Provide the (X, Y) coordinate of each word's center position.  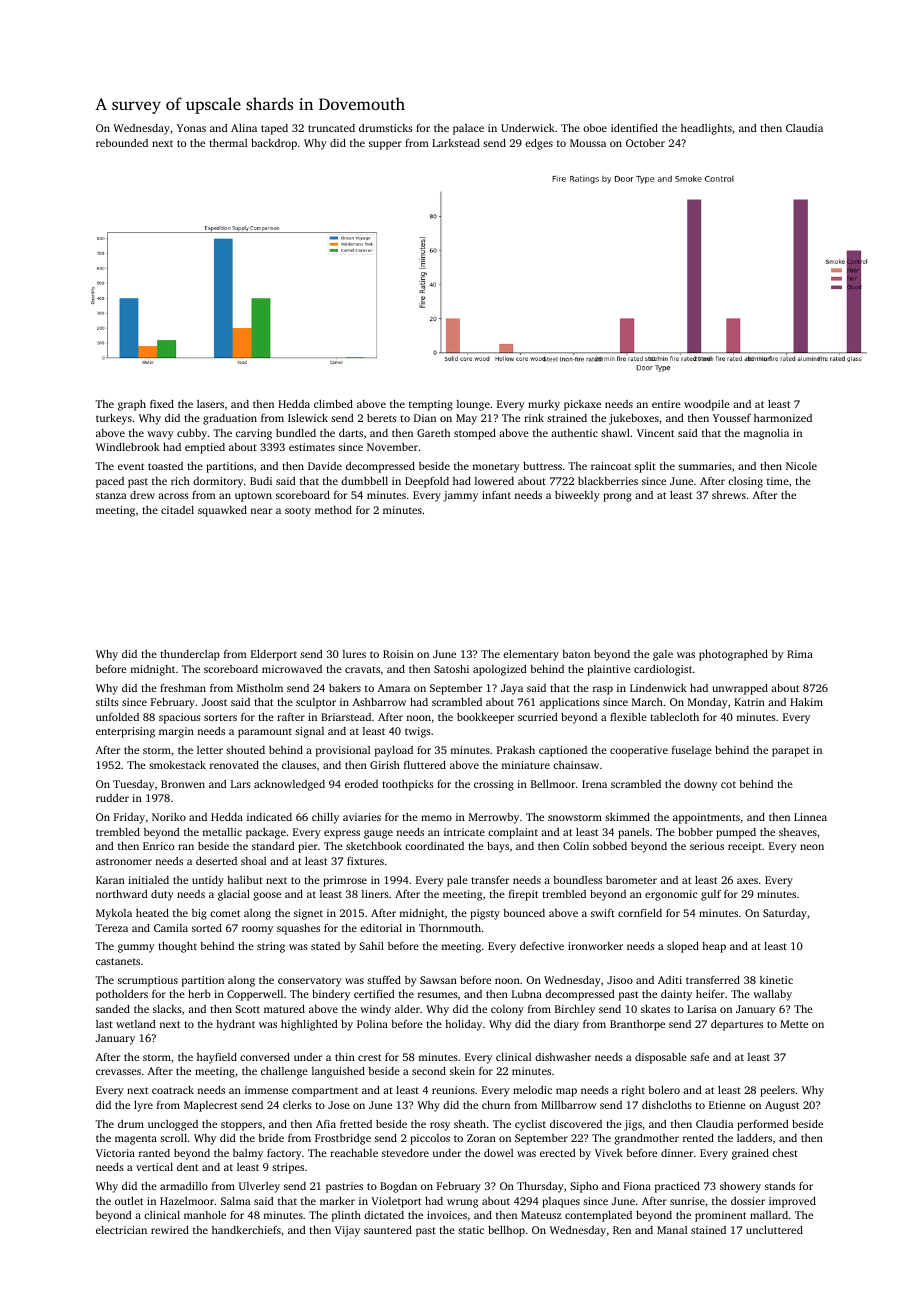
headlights (706, 129)
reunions (453, 1090)
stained (708, 1230)
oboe (595, 128)
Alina (244, 128)
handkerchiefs (246, 1230)
